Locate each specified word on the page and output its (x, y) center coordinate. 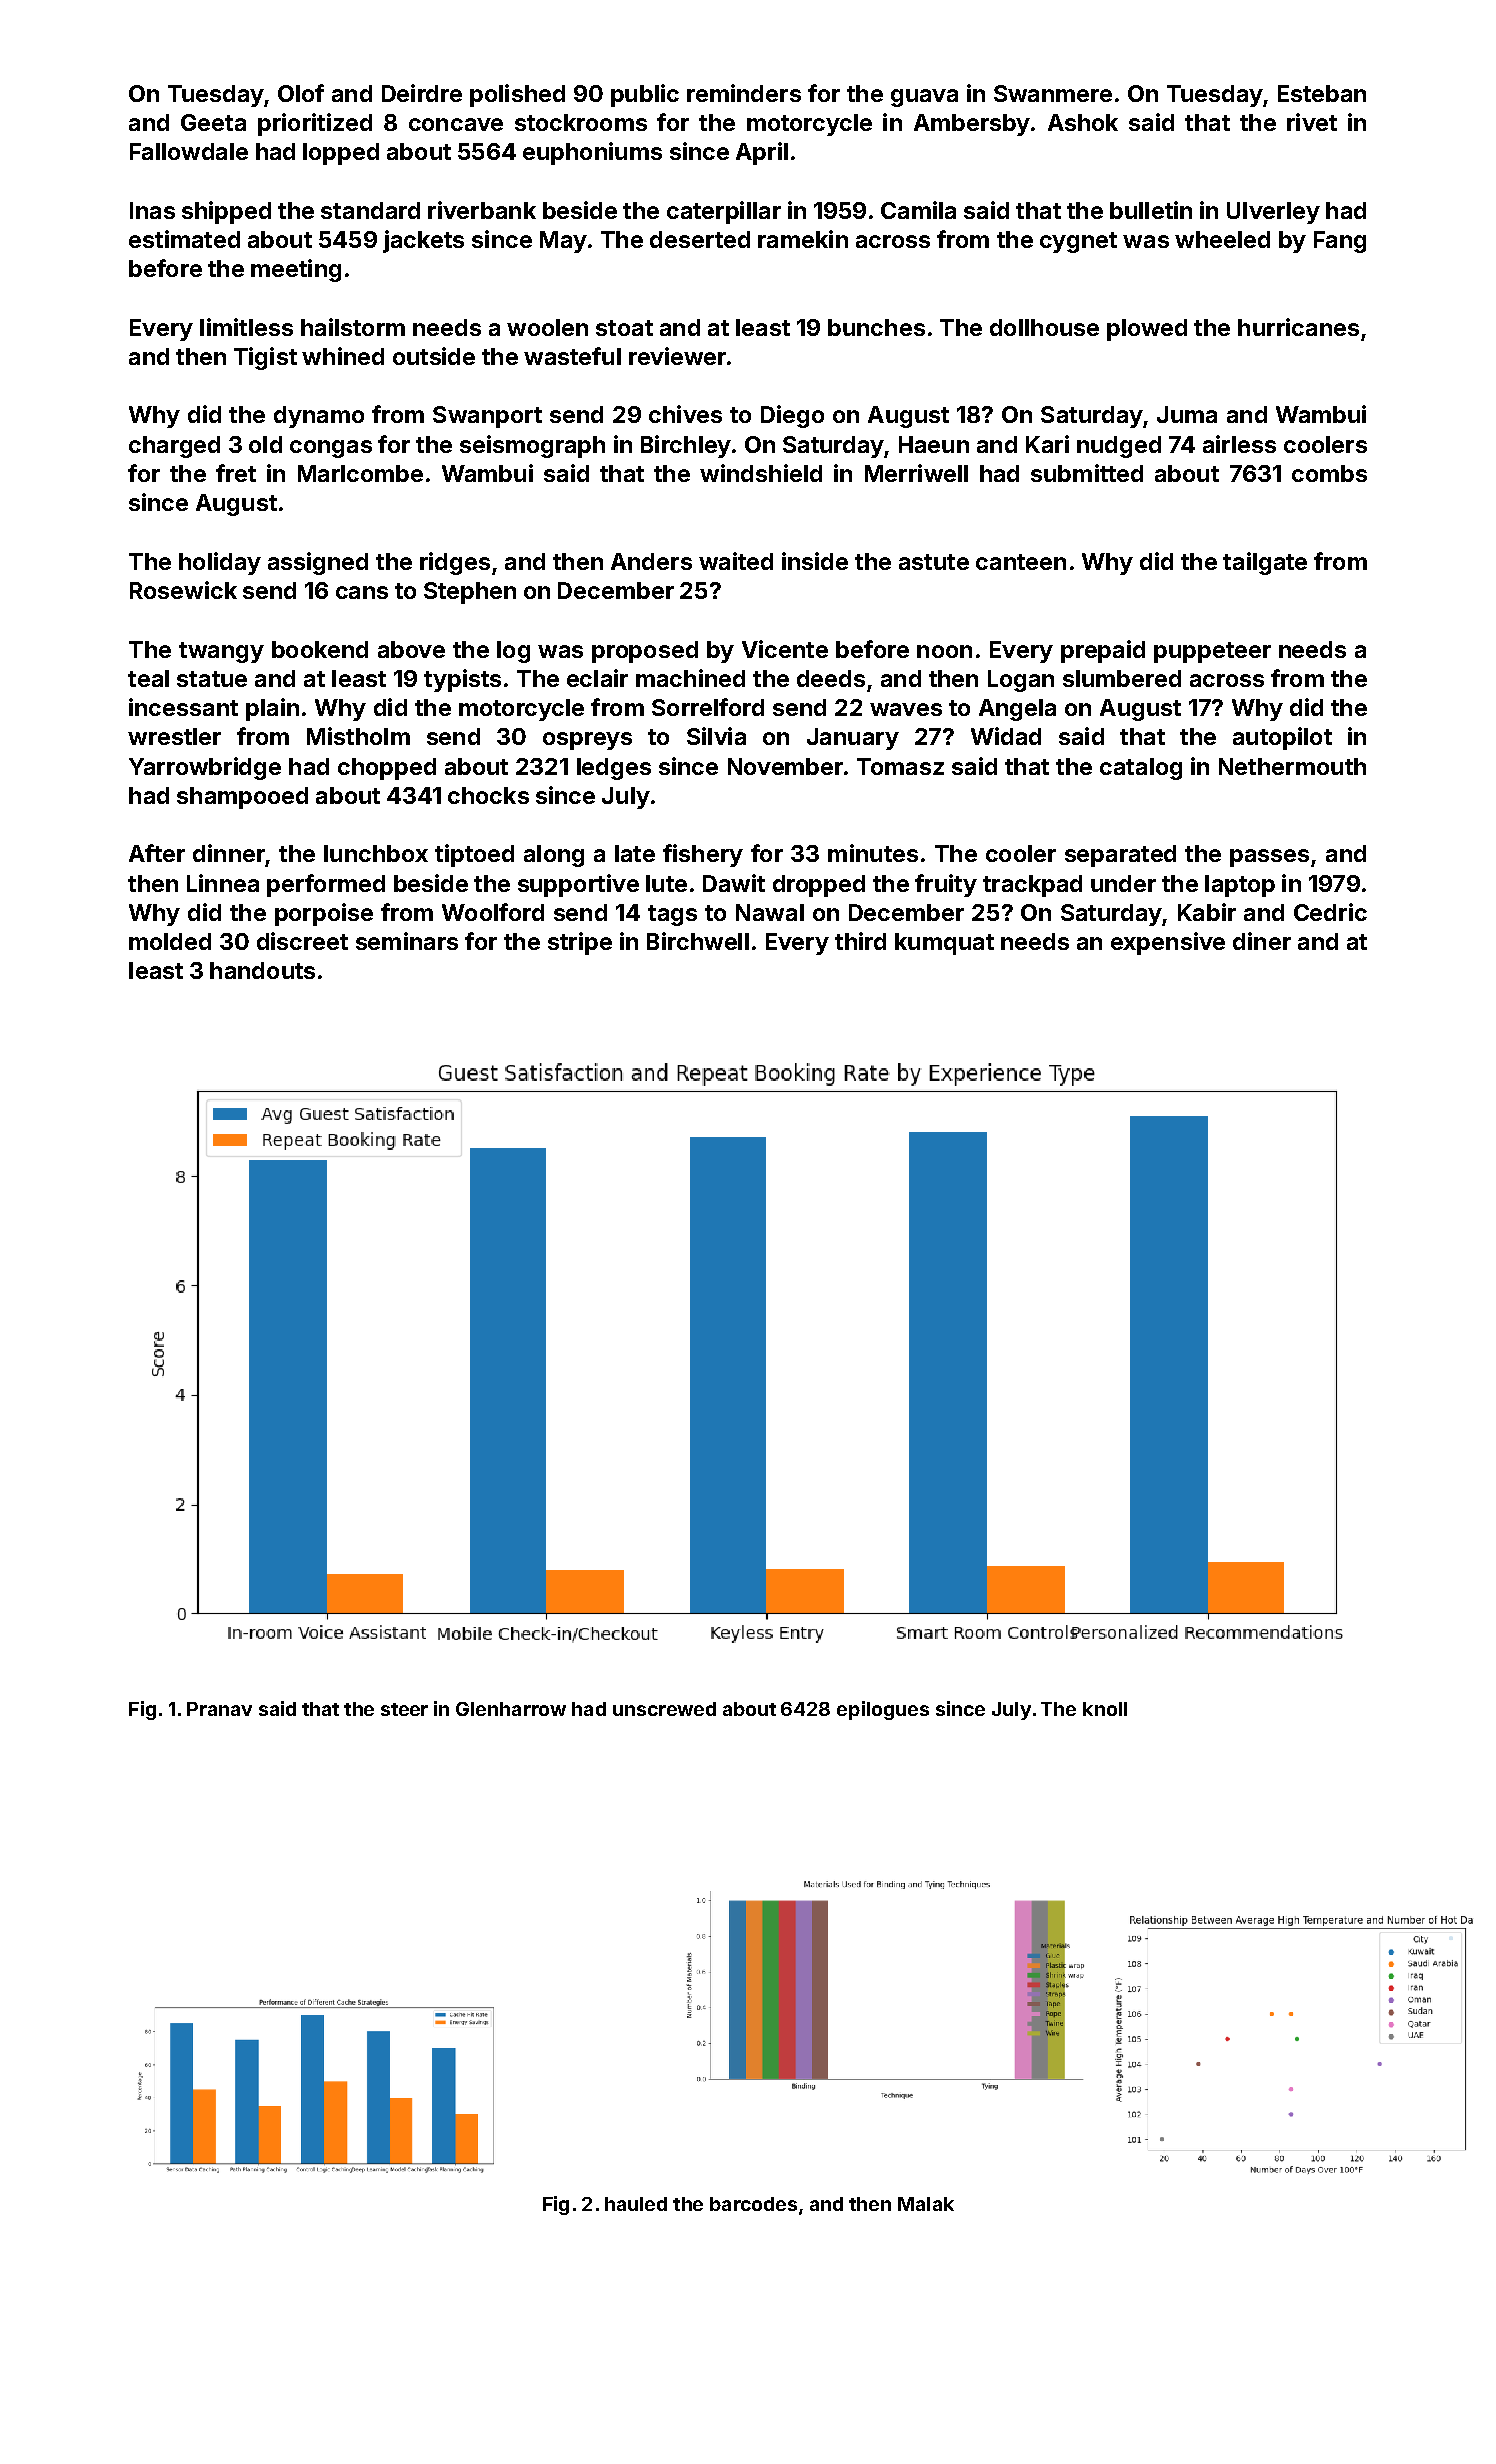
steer (404, 1709)
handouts (262, 970)
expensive (1168, 943)
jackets (423, 241)
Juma (1187, 414)
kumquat (944, 944)
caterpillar (724, 212)
